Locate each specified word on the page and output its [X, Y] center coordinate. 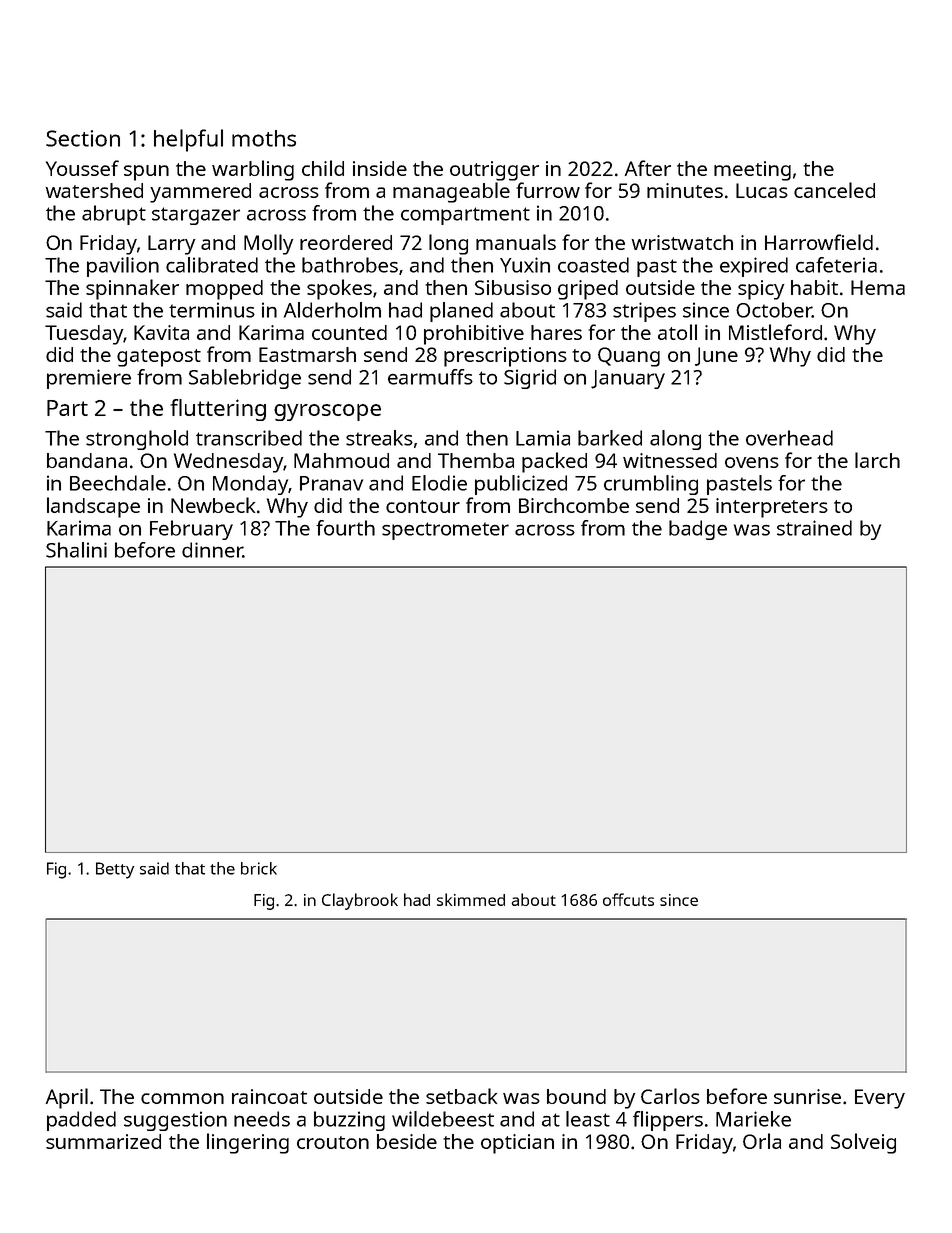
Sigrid [530, 379]
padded [81, 1121]
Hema [878, 287]
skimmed [471, 899]
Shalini [76, 550]
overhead [789, 438]
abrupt [114, 215]
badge [698, 530]
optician [517, 1144]
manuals [516, 242]
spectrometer [445, 531]
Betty [115, 870]
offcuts [628, 899]
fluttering [218, 410]
